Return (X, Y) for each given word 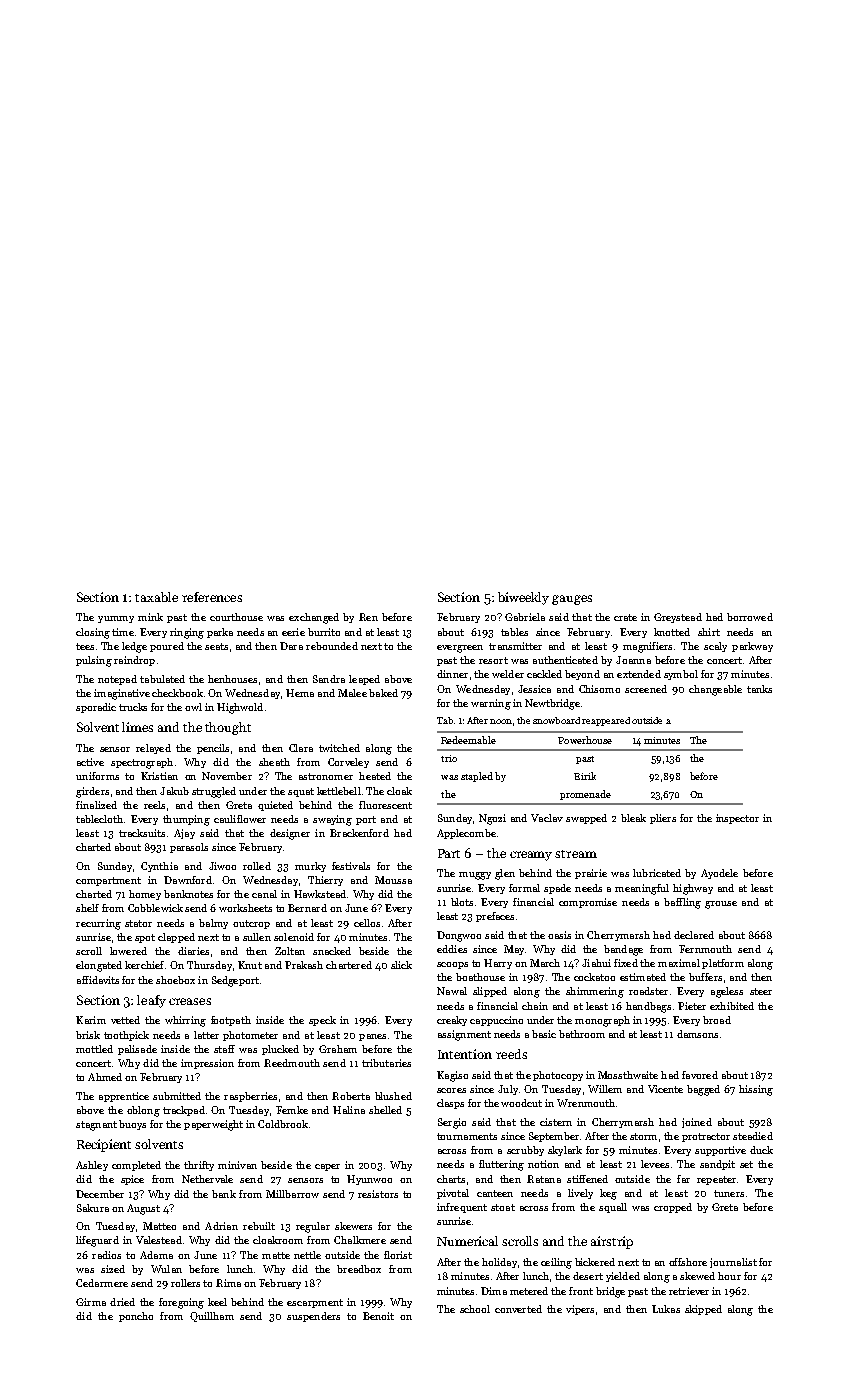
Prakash (304, 965)
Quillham (212, 1317)
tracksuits (142, 833)
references (212, 597)
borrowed (750, 617)
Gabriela (525, 617)
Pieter (692, 1006)
